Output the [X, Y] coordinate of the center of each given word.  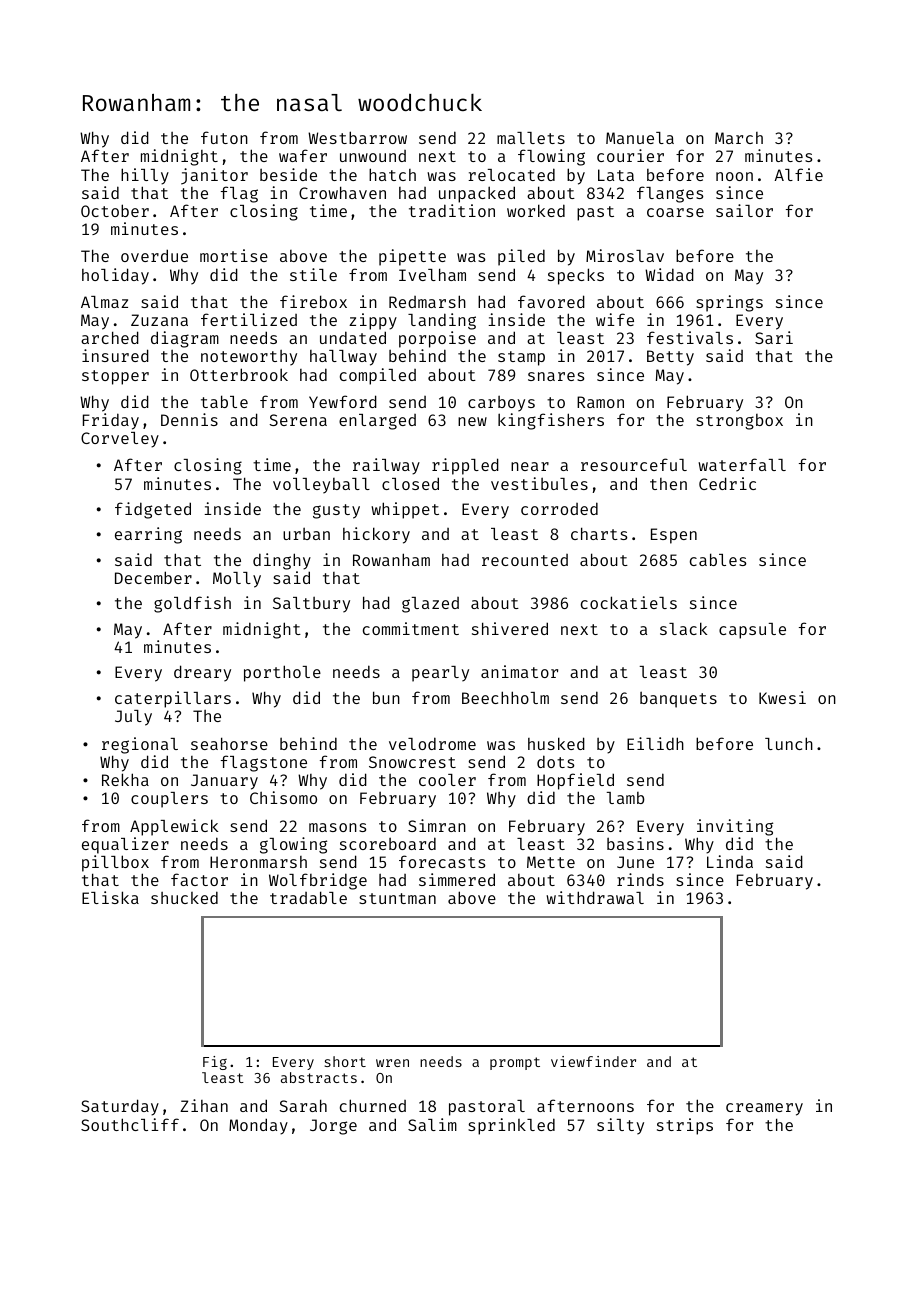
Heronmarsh [258, 862]
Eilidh [655, 743]
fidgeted [153, 510]
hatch [392, 174]
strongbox [739, 422]
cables [718, 559]
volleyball [321, 486]
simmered [457, 879]
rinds [640, 879]
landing [442, 321]
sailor [744, 210]
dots [555, 761]
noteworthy [249, 358]
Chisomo [283, 797]
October [115, 210]
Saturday [120, 1107]
